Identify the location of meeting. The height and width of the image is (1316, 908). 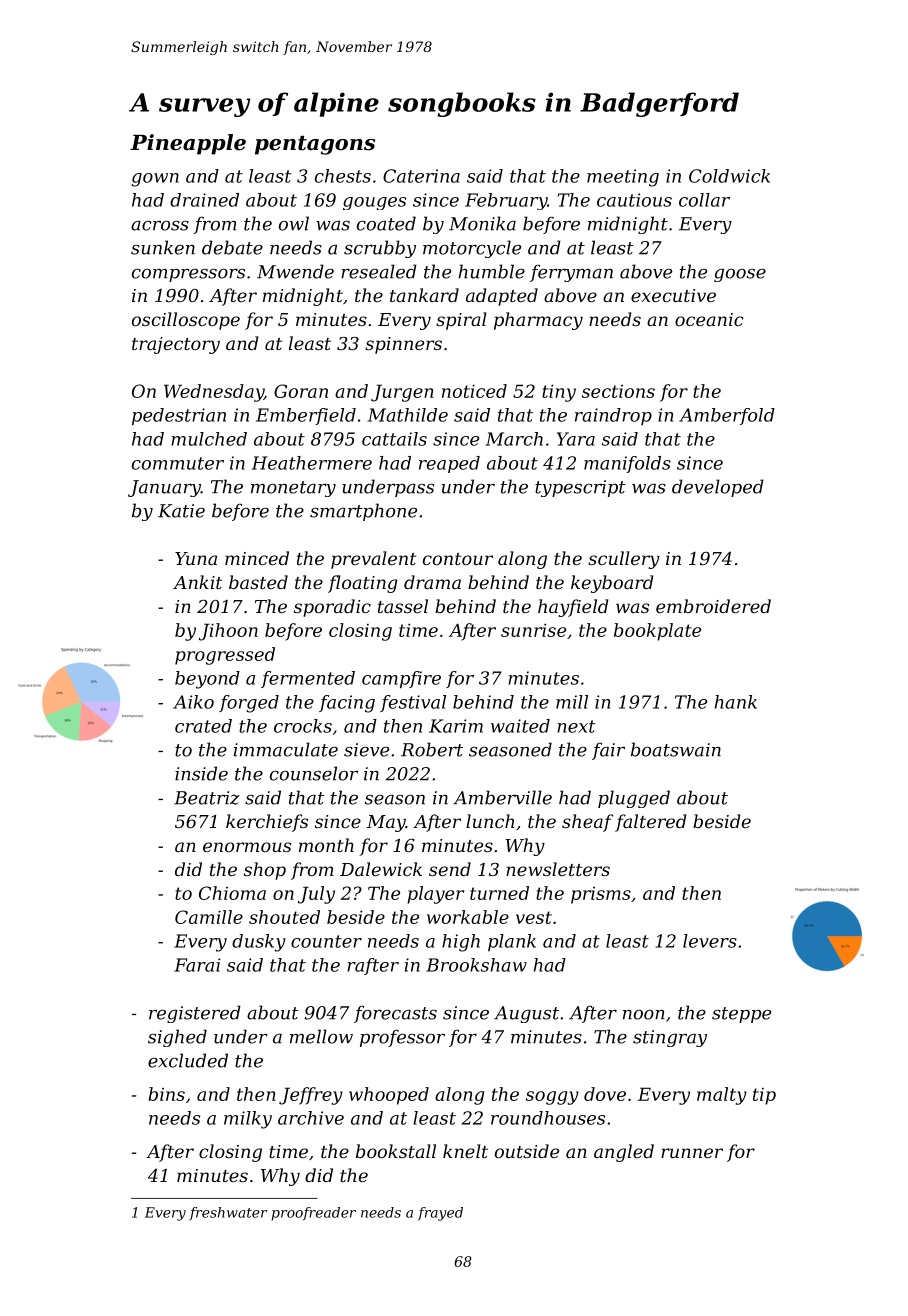
(623, 178).
